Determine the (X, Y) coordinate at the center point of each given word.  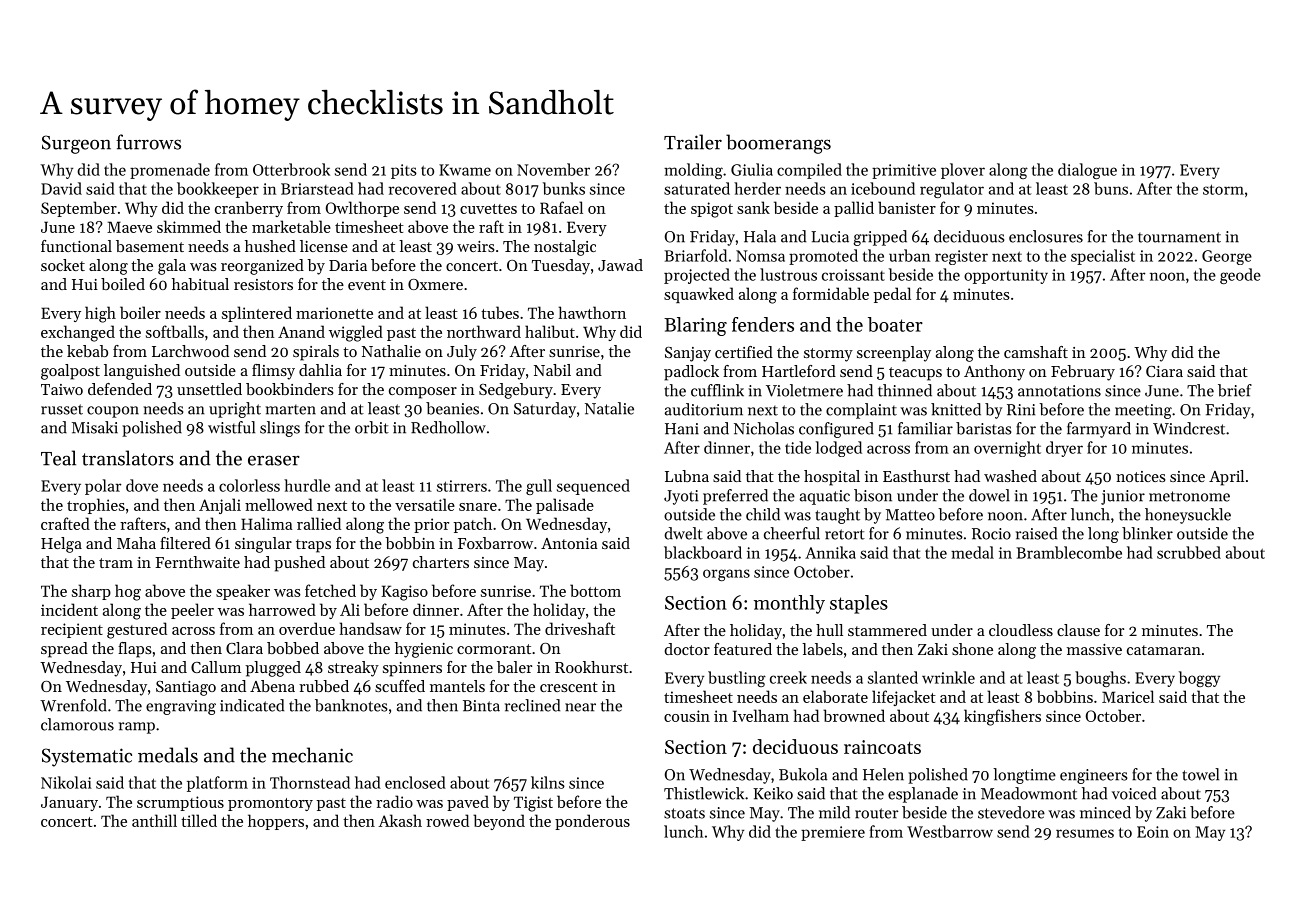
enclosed (415, 782)
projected (697, 276)
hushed (270, 246)
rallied (319, 523)
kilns (548, 782)
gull (539, 487)
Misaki (95, 427)
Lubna (687, 476)
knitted (956, 409)
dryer (1064, 449)
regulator (952, 190)
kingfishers (1002, 717)
